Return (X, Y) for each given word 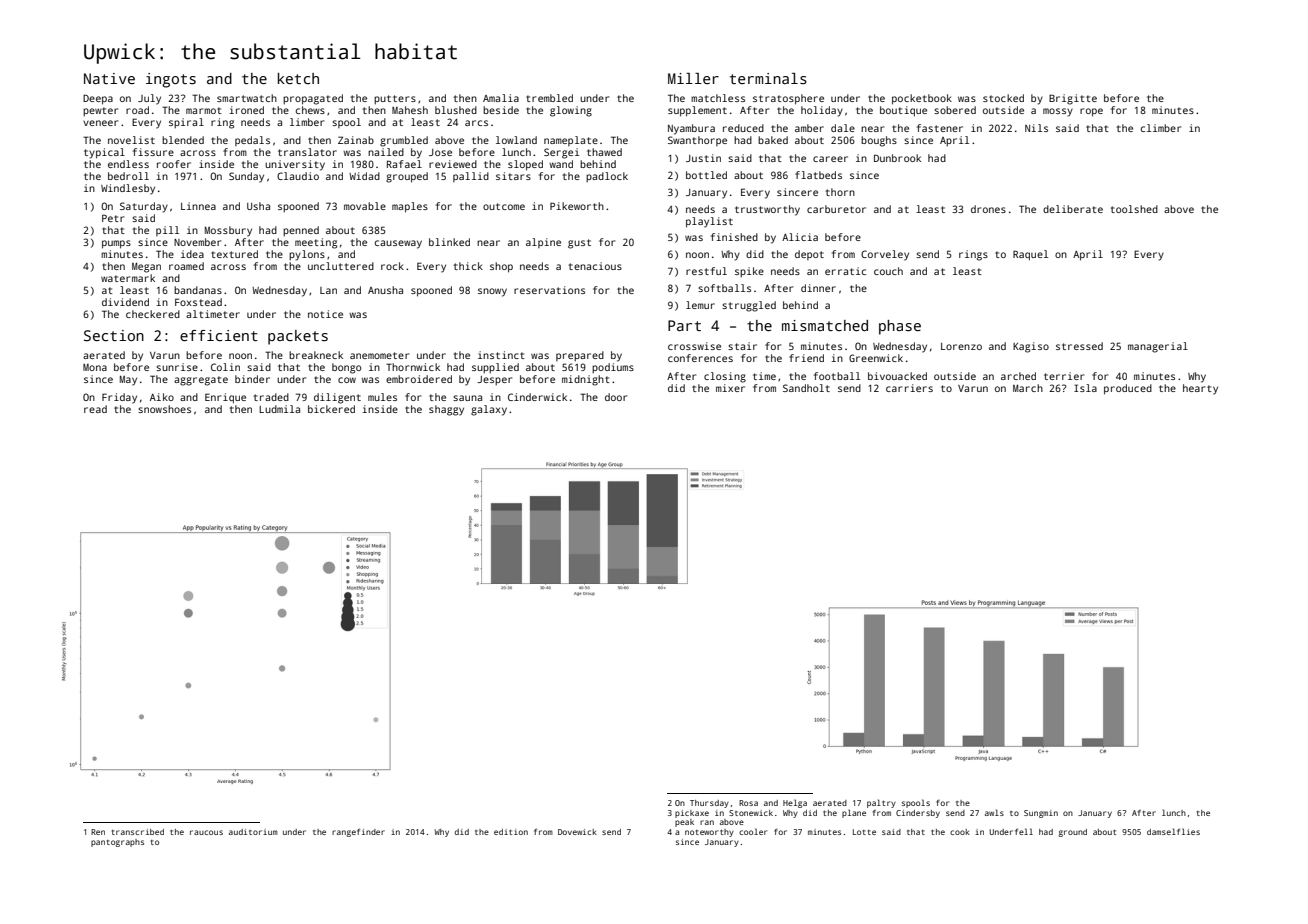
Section (114, 335)
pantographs (117, 843)
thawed (604, 152)
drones (988, 209)
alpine (543, 243)
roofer (174, 164)
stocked (1003, 98)
